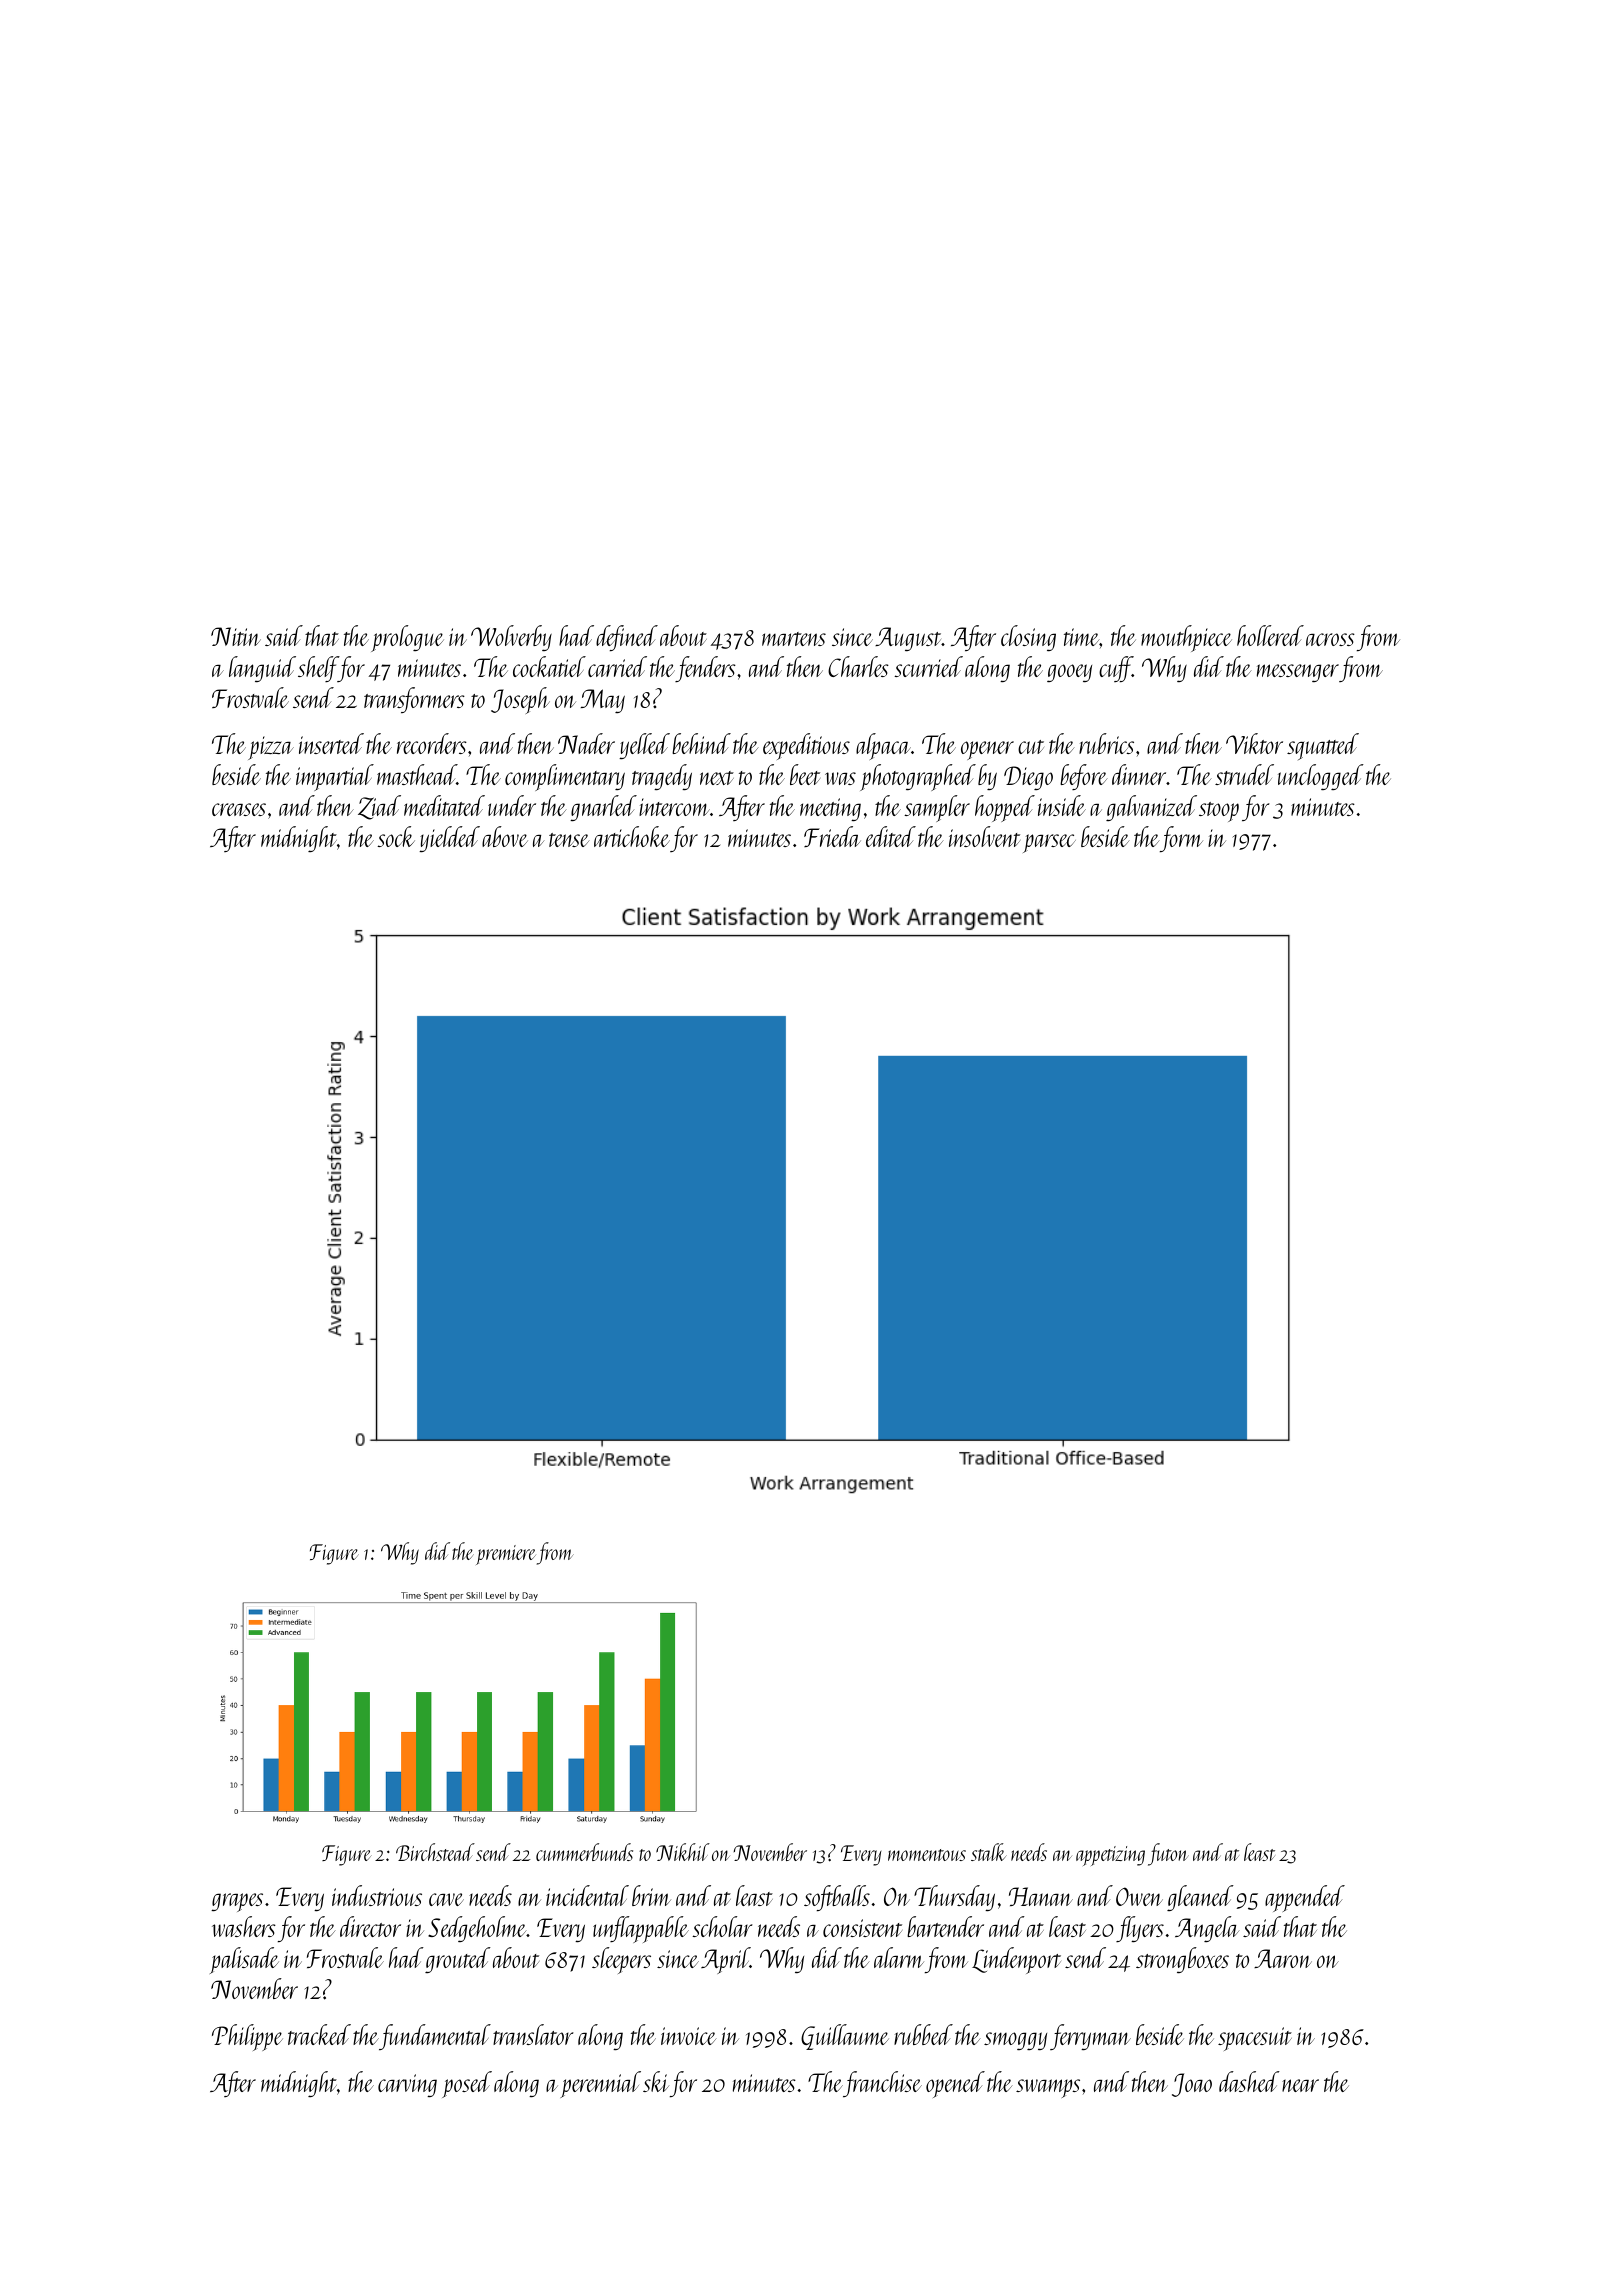  What do you see at coordinates (882, 2084) in the screenshot?
I see `franchise` at bounding box center [882, 2084].
